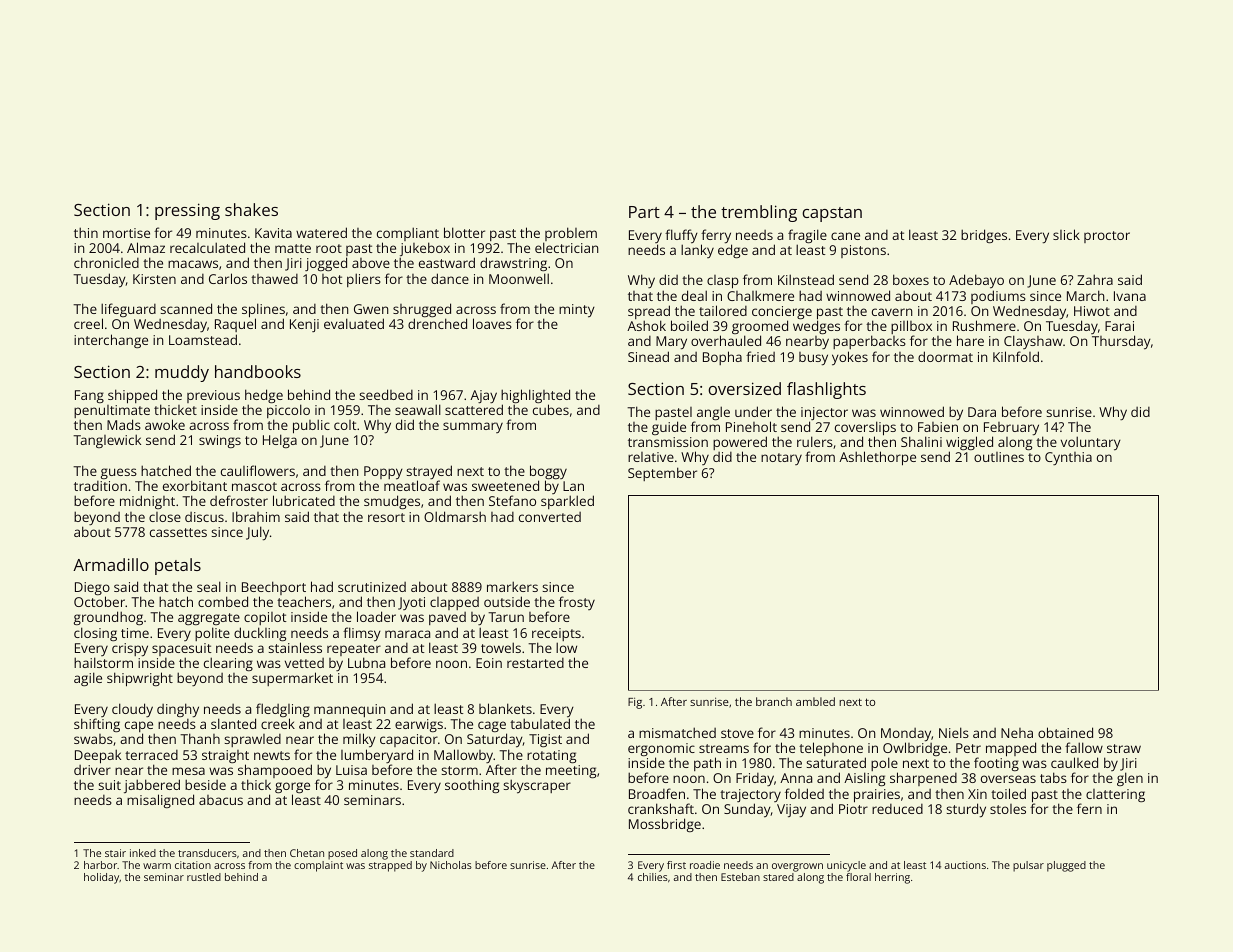 The height and width of the page is (952, 1233). Describe the element at coordinates (657, 793) in the page. I see `Broadfen` at that location.
